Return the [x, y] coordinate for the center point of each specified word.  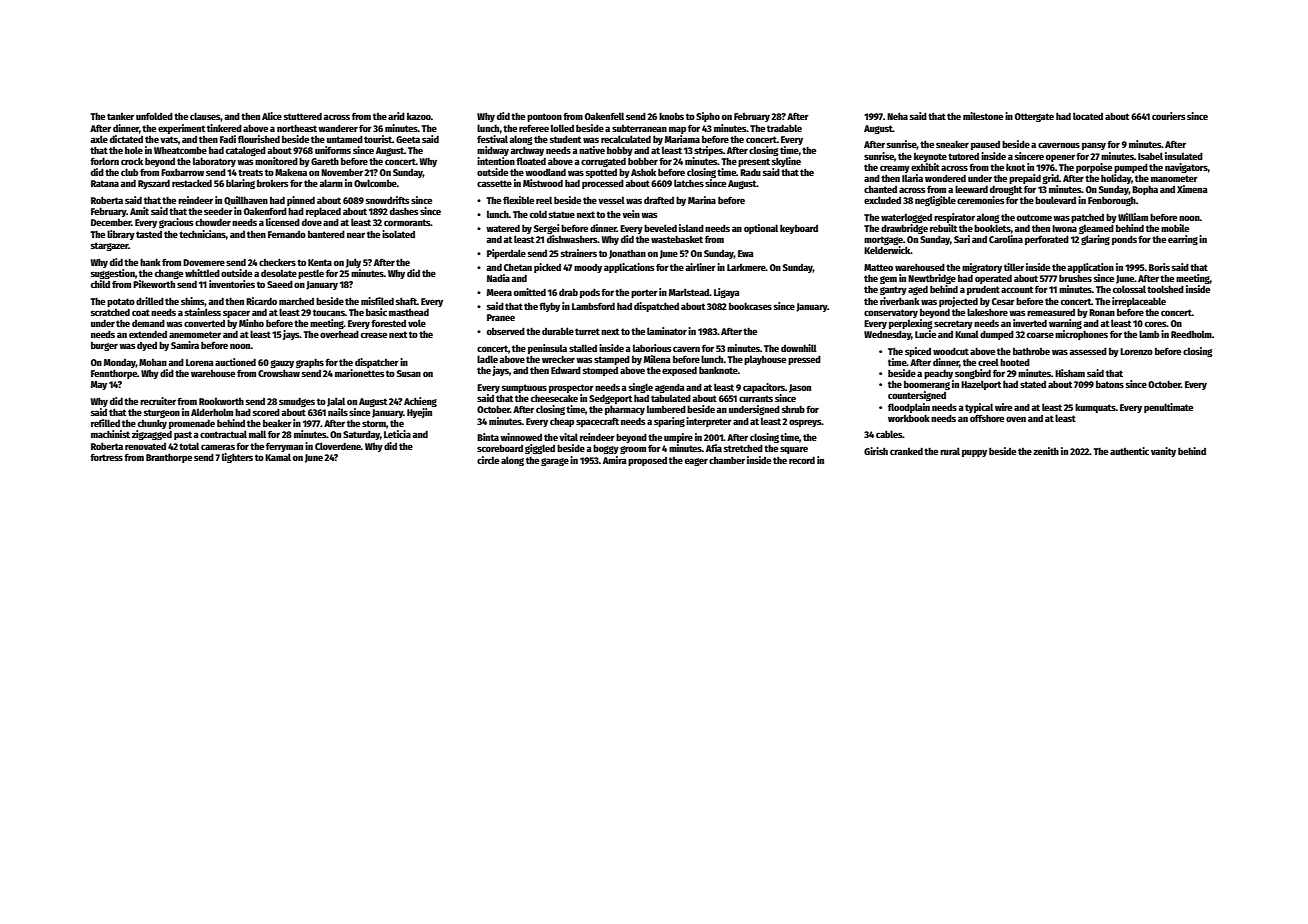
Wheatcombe [180, 150]
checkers [277, 262]
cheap [562, 422]
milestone [983, 116]
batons [1110, 384]
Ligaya [727, 293]
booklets [992, 228]
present [754, 162]
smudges [297, 402]
